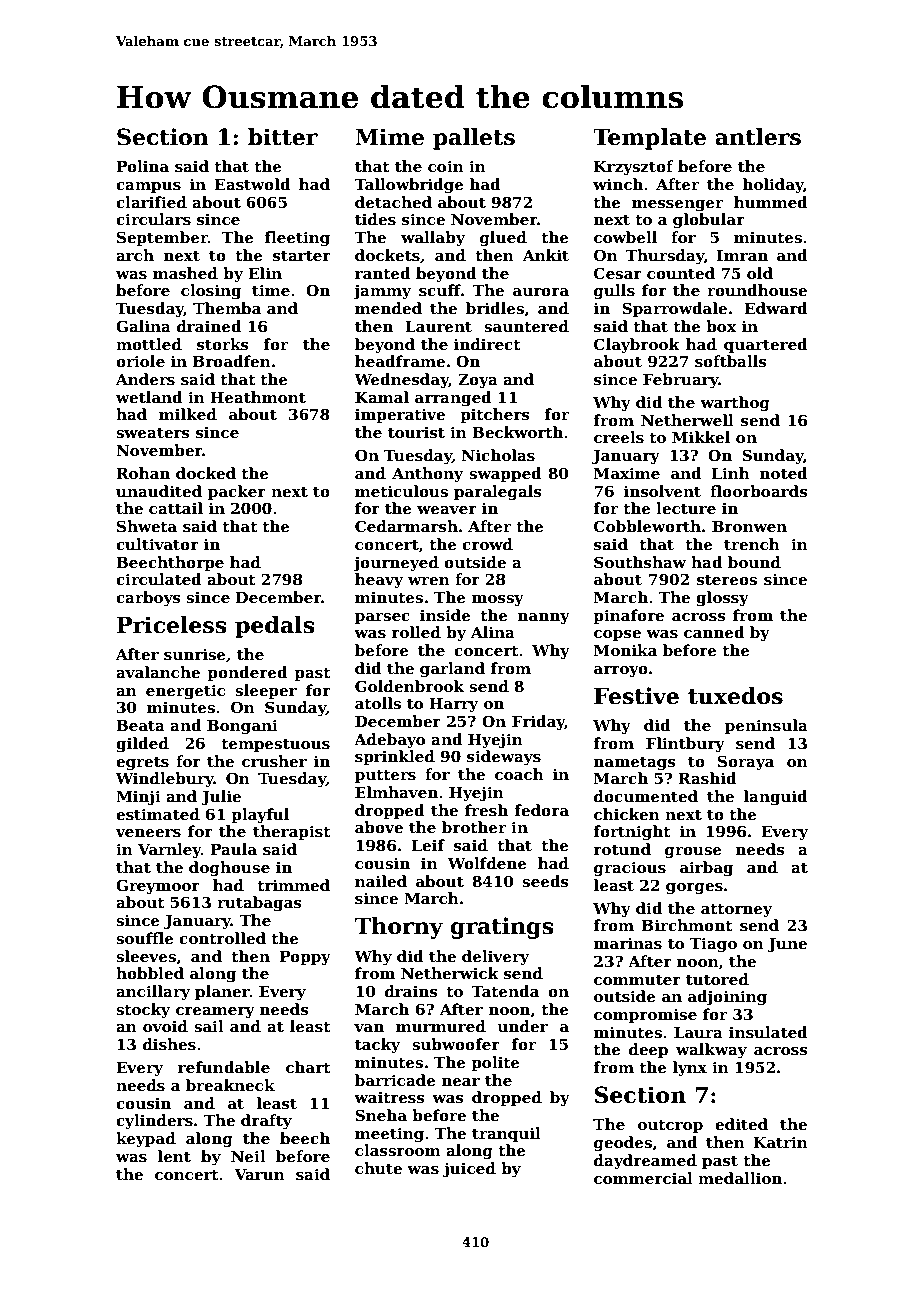 This document has width=924, height=1308. I want to click on chart, so click(308, 1067).
